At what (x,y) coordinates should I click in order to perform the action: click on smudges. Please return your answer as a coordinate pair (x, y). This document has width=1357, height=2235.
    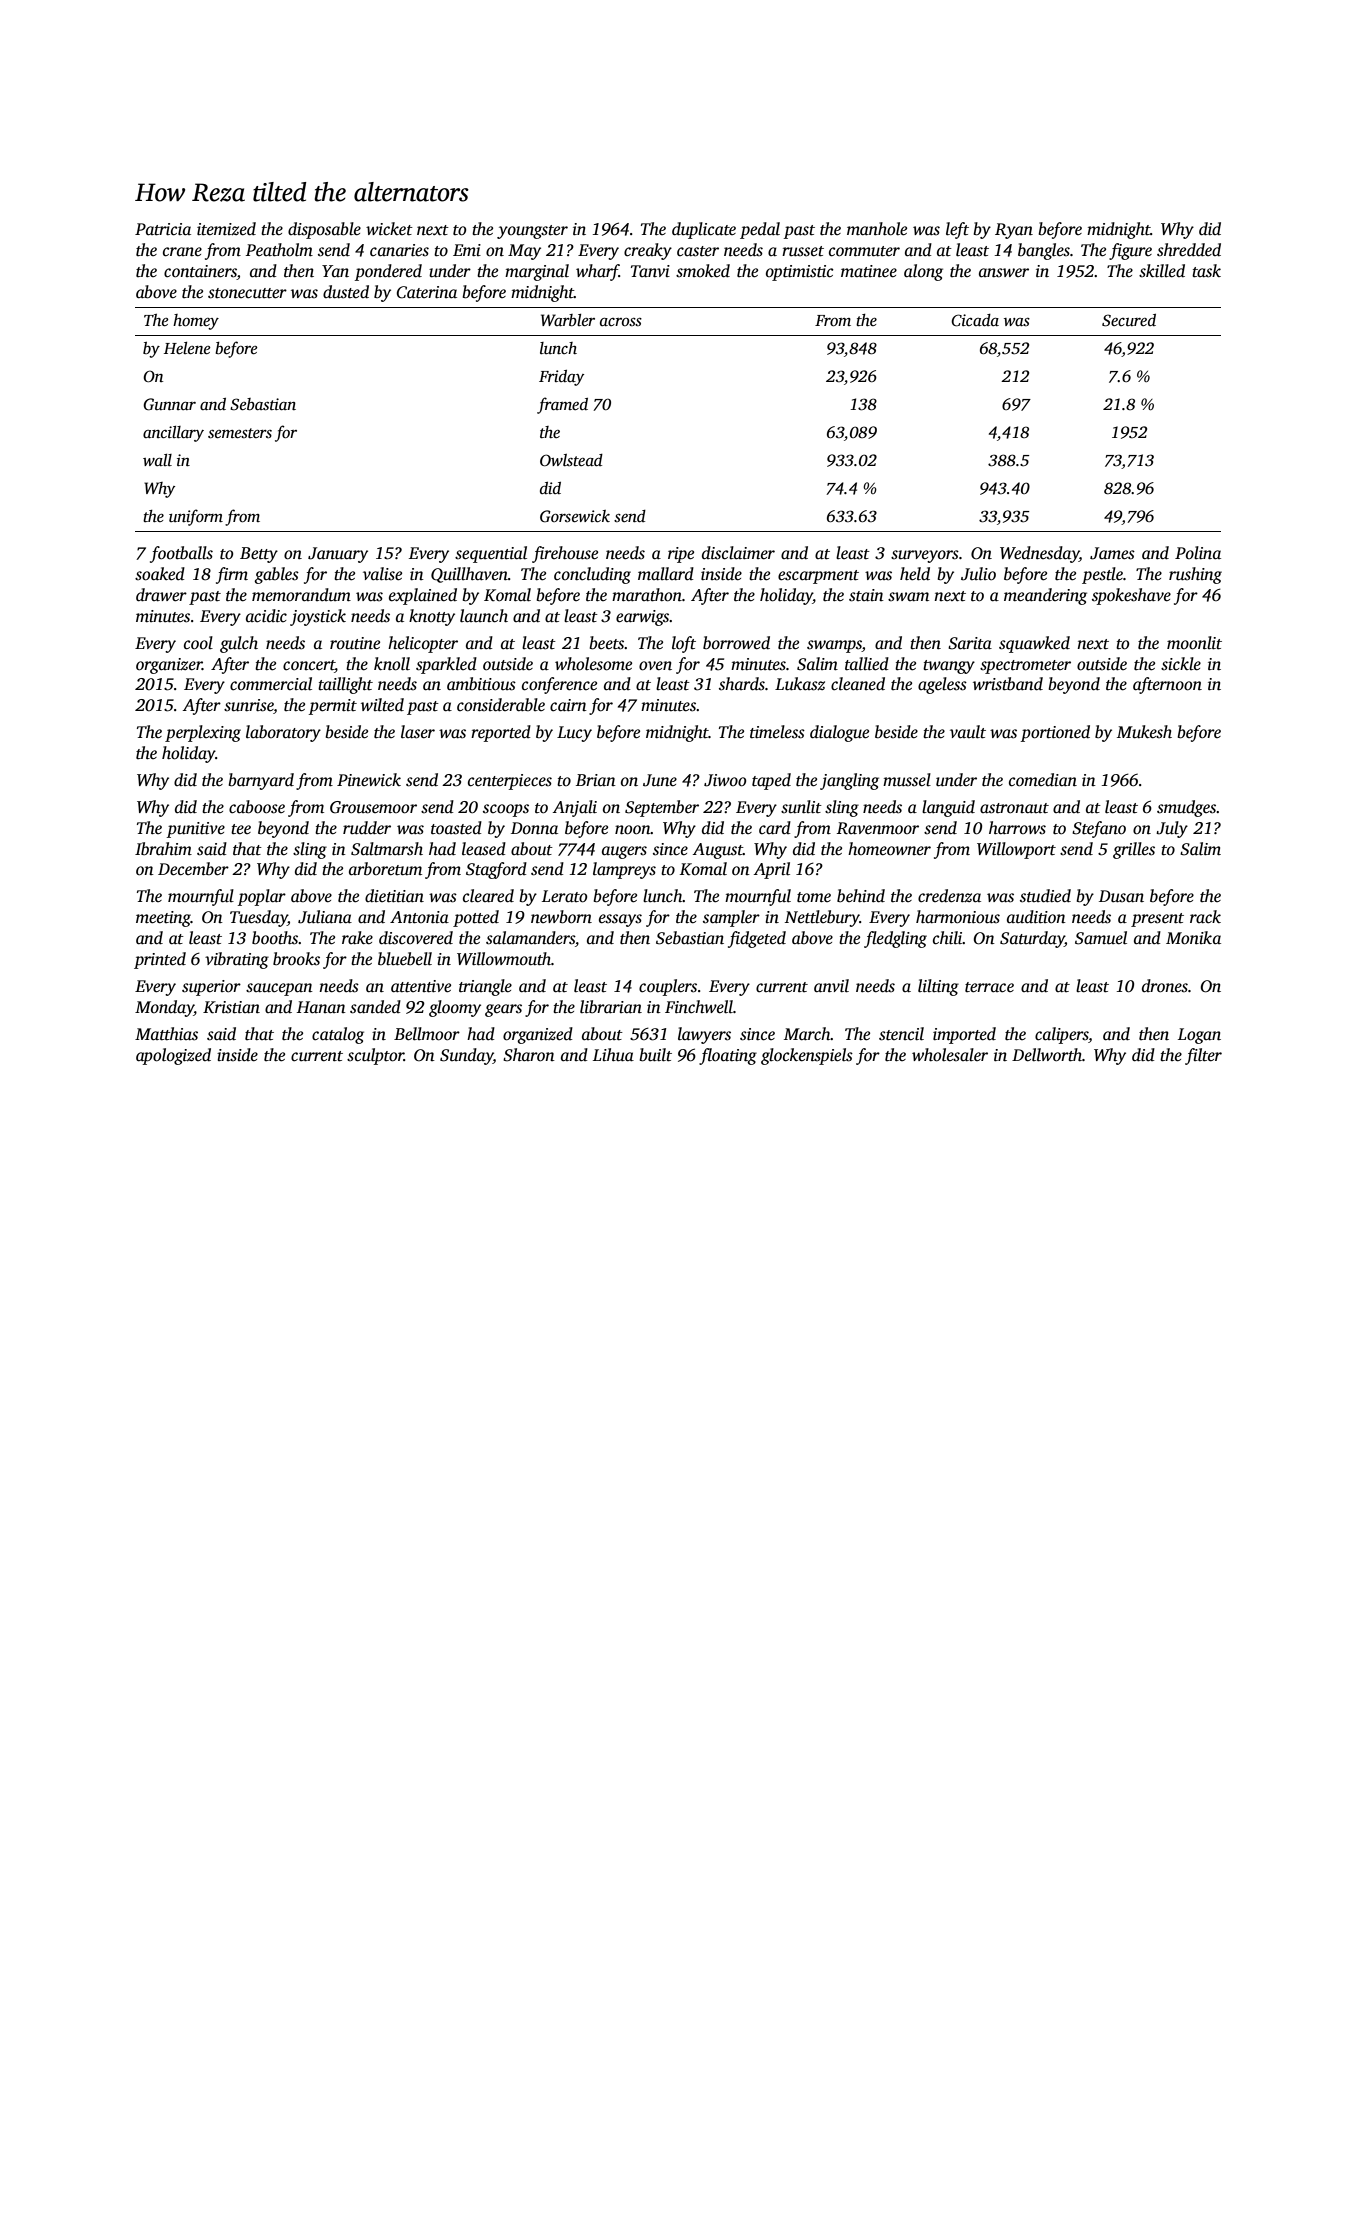
    Looking at the image, I should click on (1186, 808).
